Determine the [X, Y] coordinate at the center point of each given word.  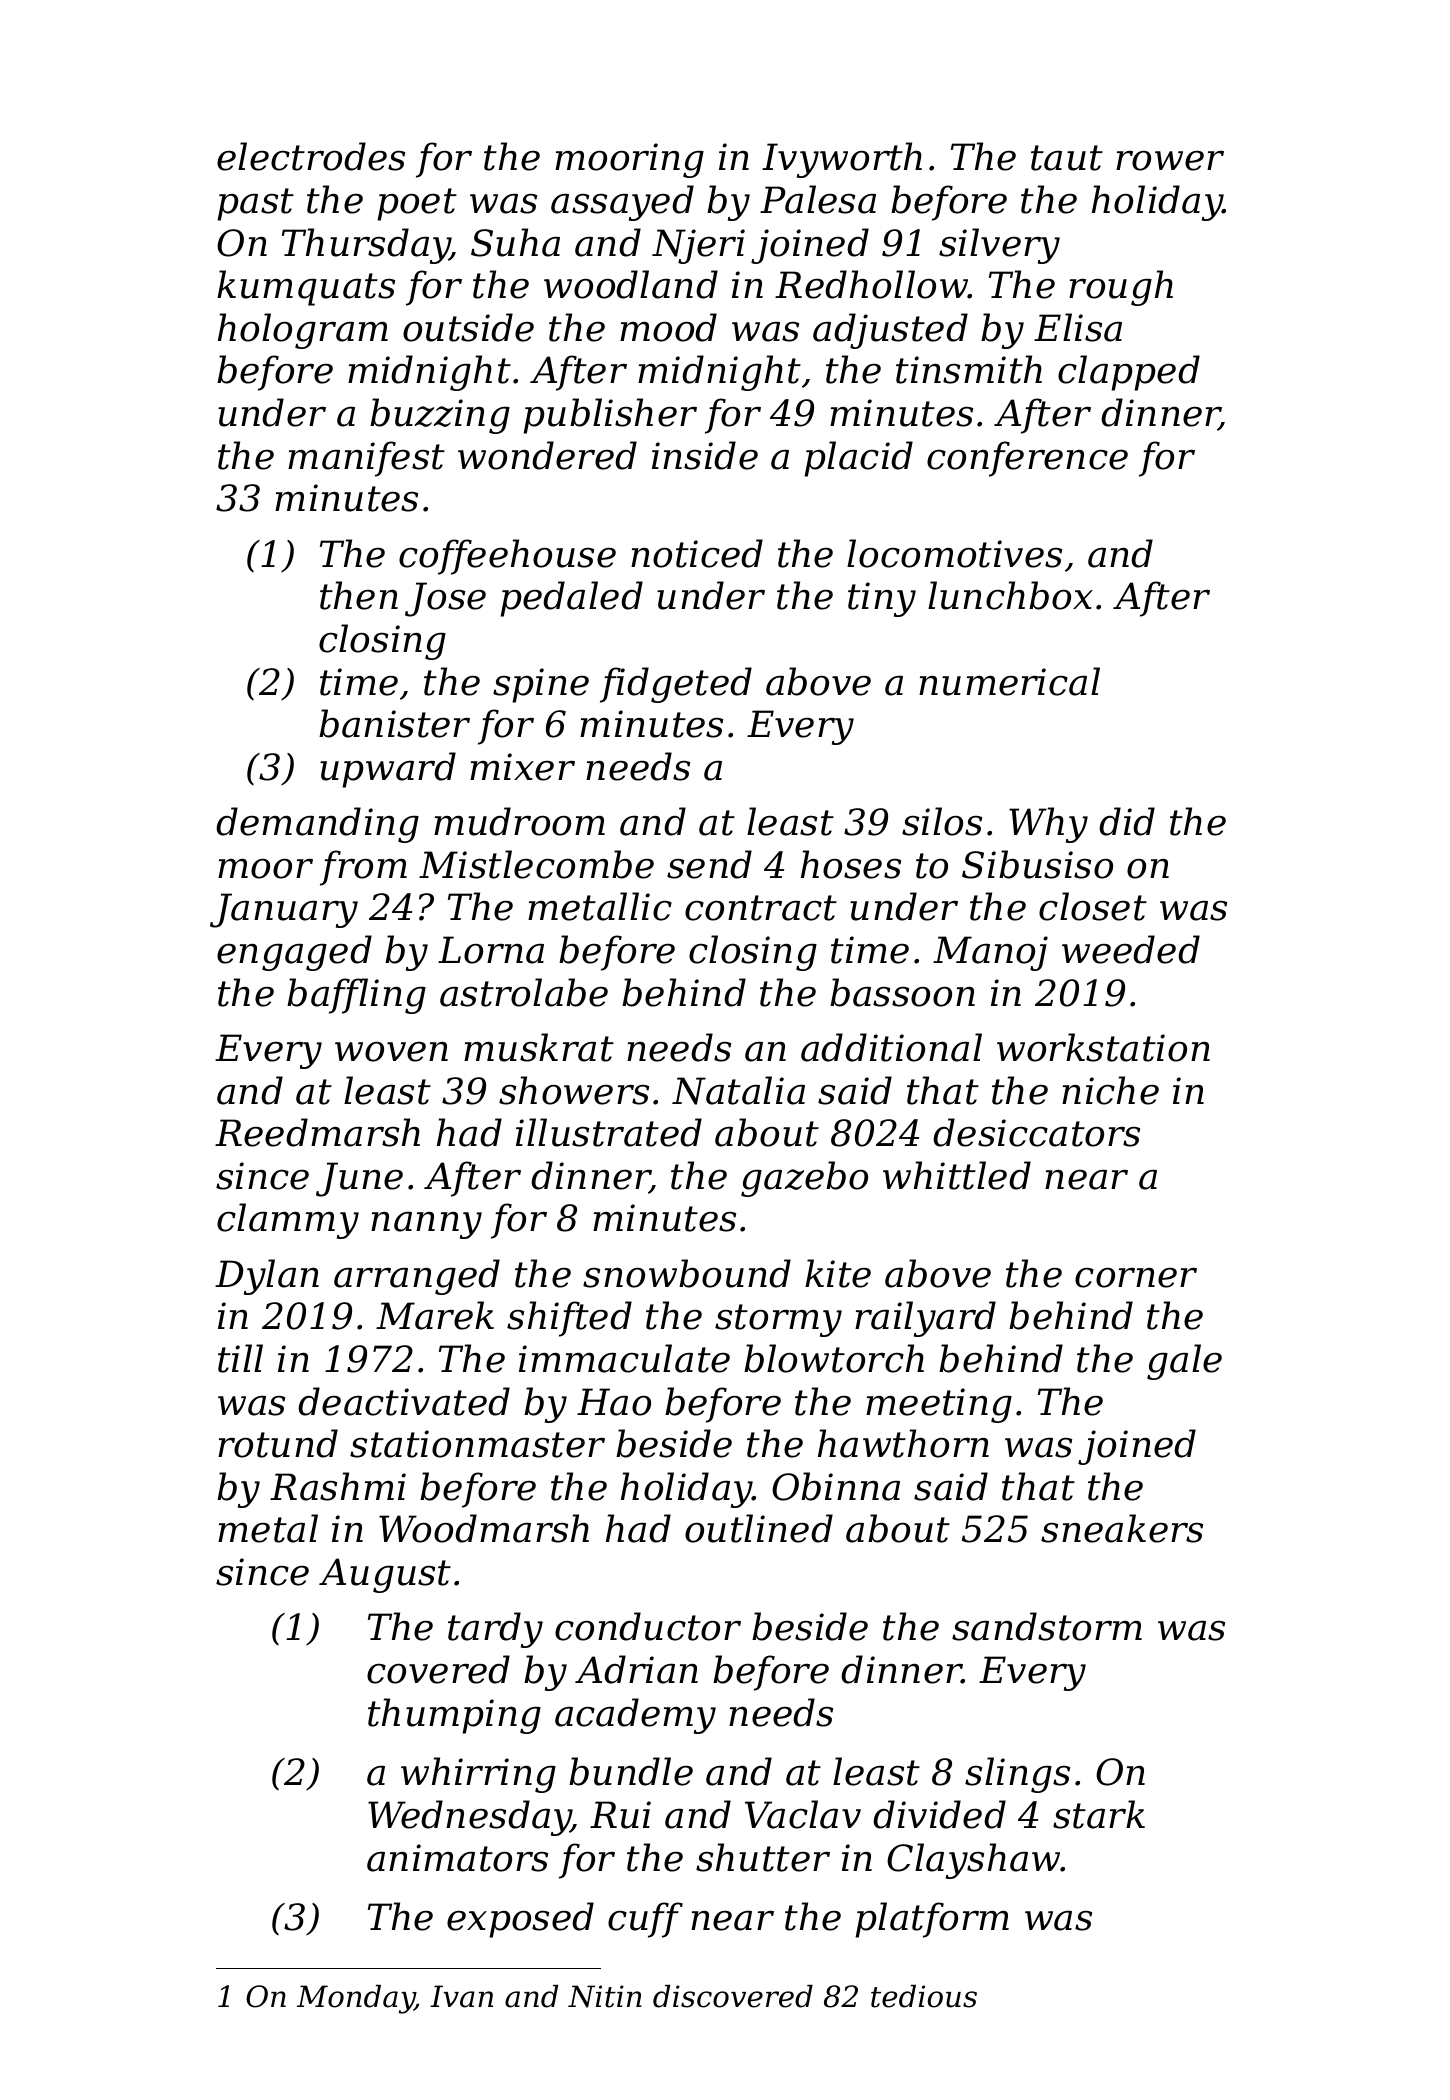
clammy [288, 1221]
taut [1067, 158]
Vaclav [803, 1814]
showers [574, 1090]
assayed [622, 203]
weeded [1131, 949]
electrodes [311, 156]
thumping [454, 1716]
